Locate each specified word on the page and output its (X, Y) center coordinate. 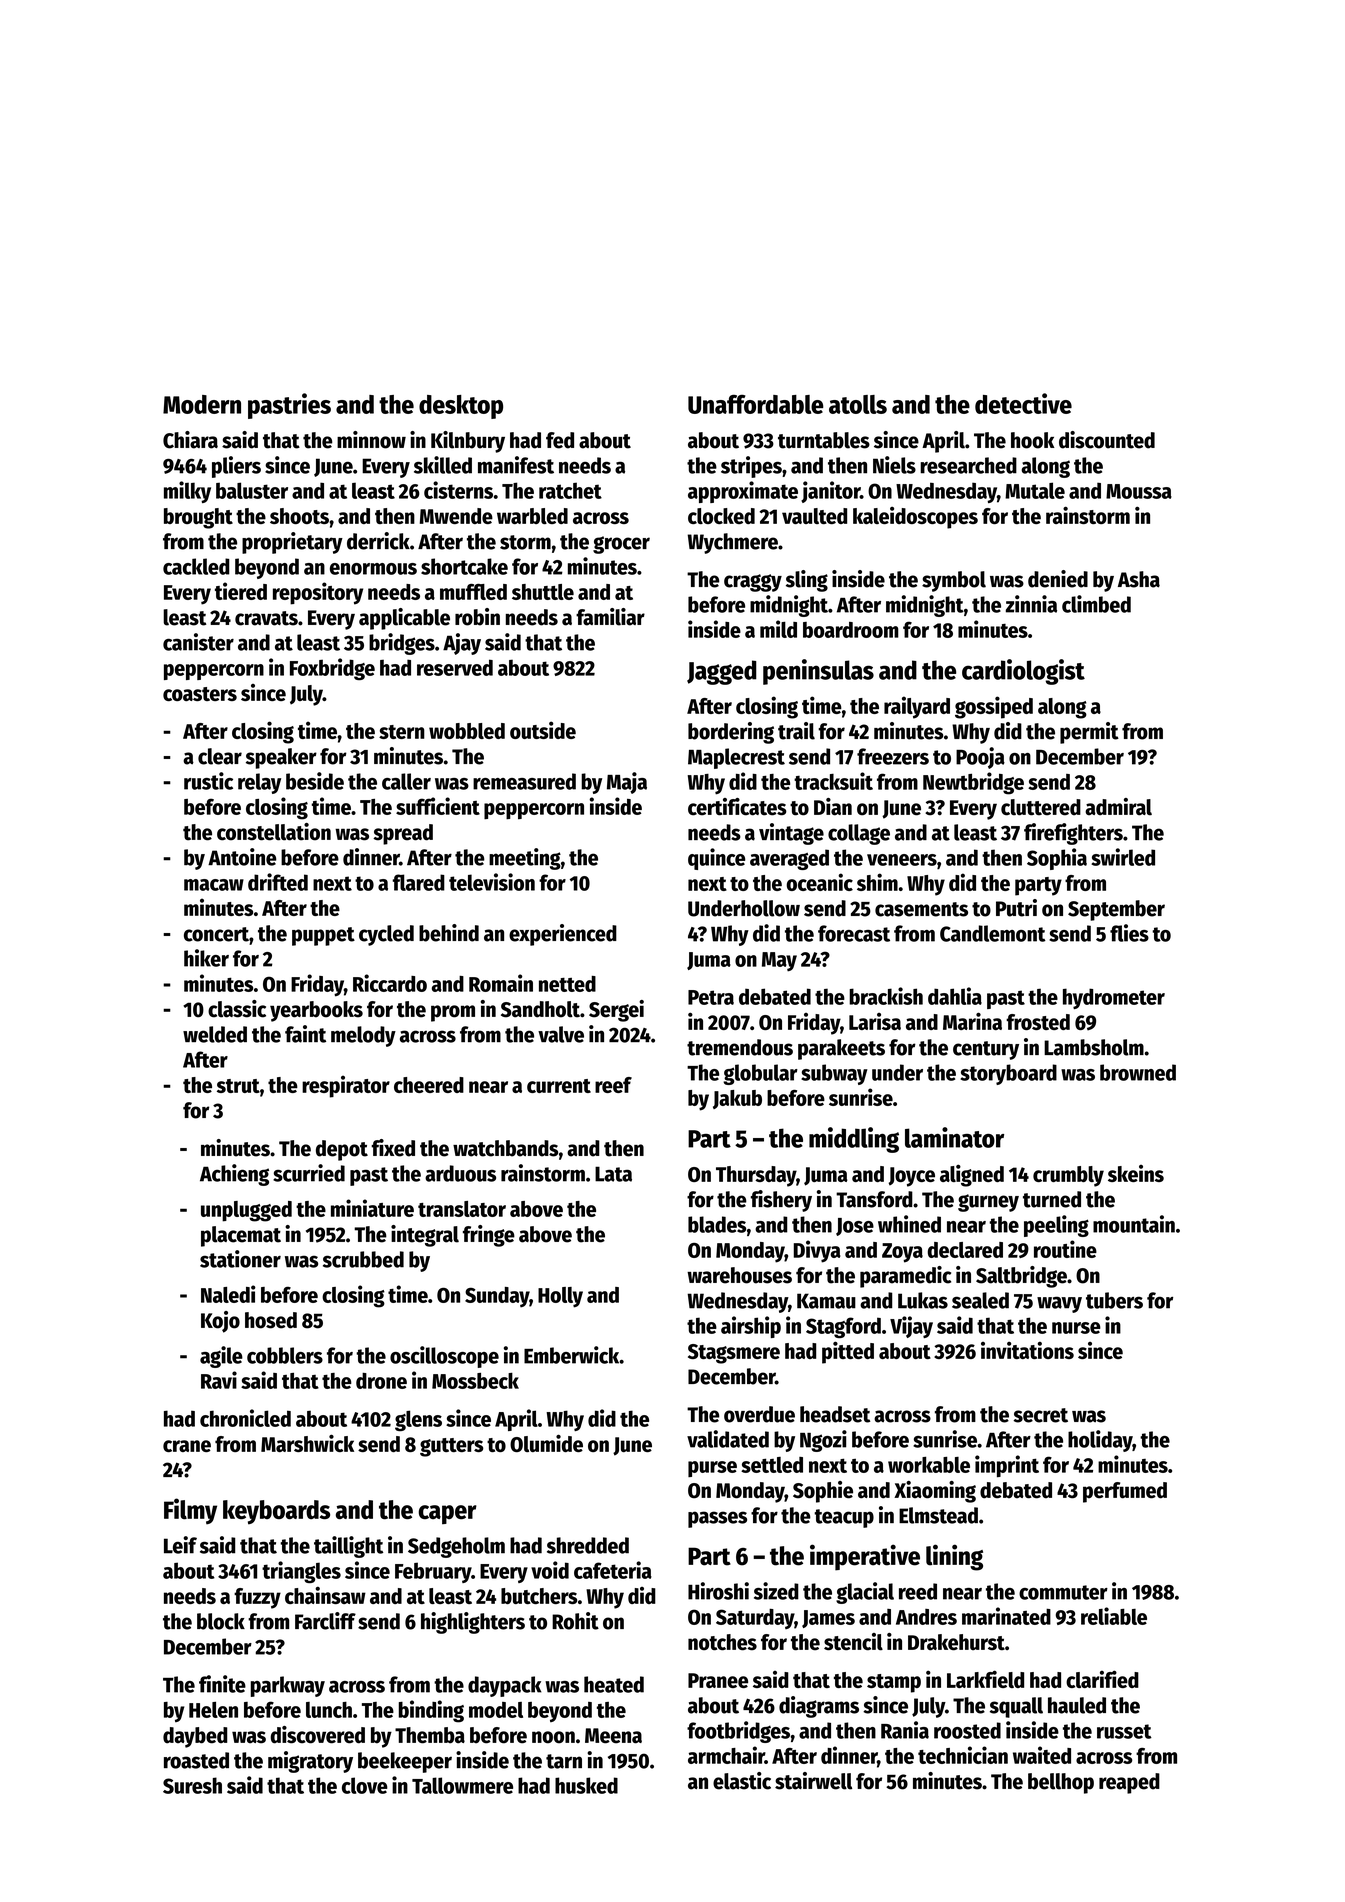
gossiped (994, 707)
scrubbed (363, 1259)
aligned (972, 1175)
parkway (288, 1686)
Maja (627, 783)
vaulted (814, 516)
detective (1023, 403)
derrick (378, 541)
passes (717, 1519)
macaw (214, 885)
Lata (613, 1174)
